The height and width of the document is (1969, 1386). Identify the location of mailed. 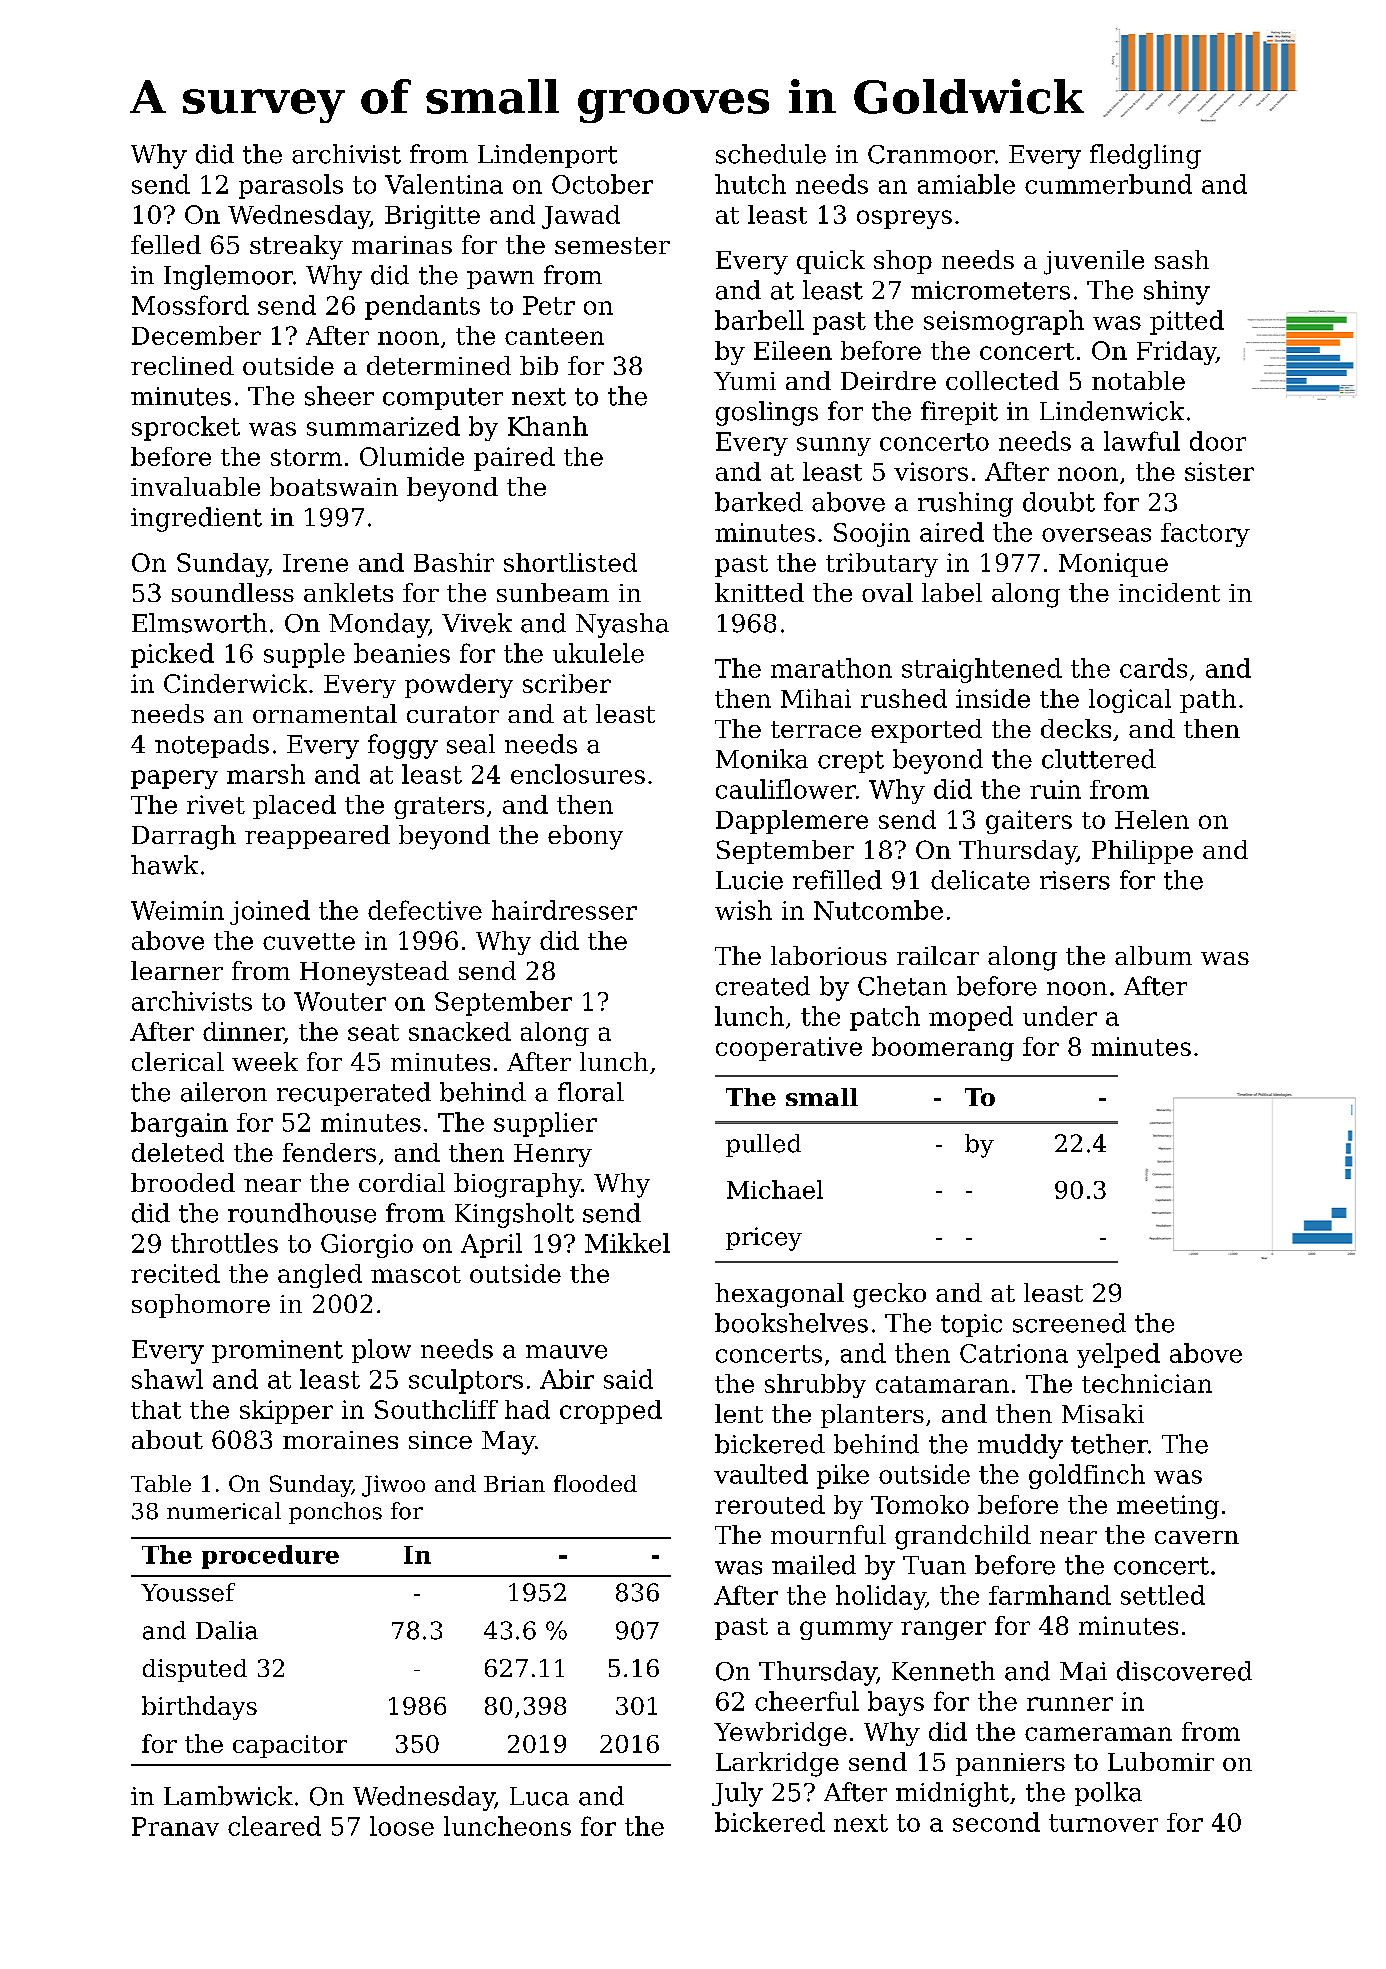
(814, 1565).
